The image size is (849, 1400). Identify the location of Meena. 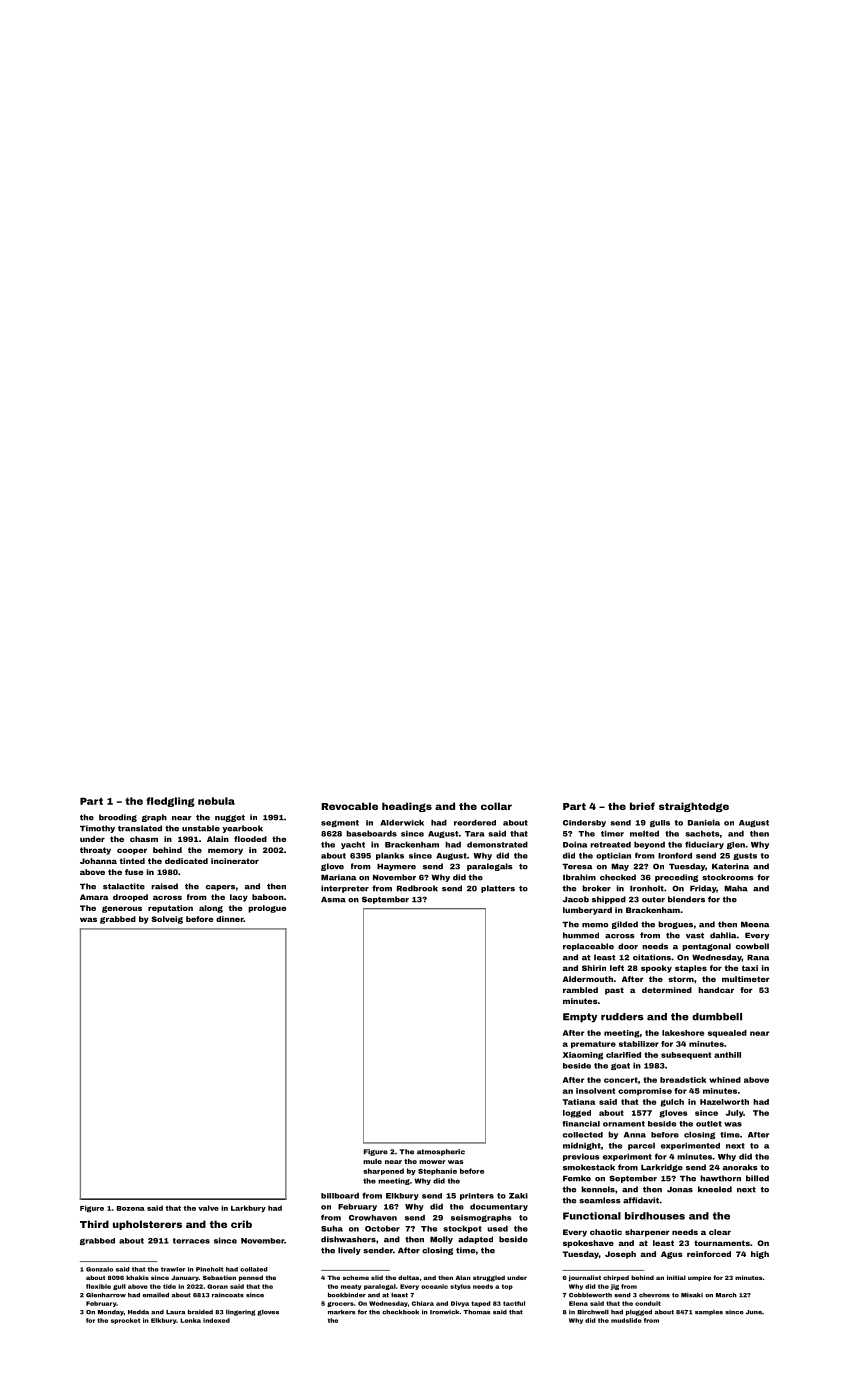
(755, 924).
